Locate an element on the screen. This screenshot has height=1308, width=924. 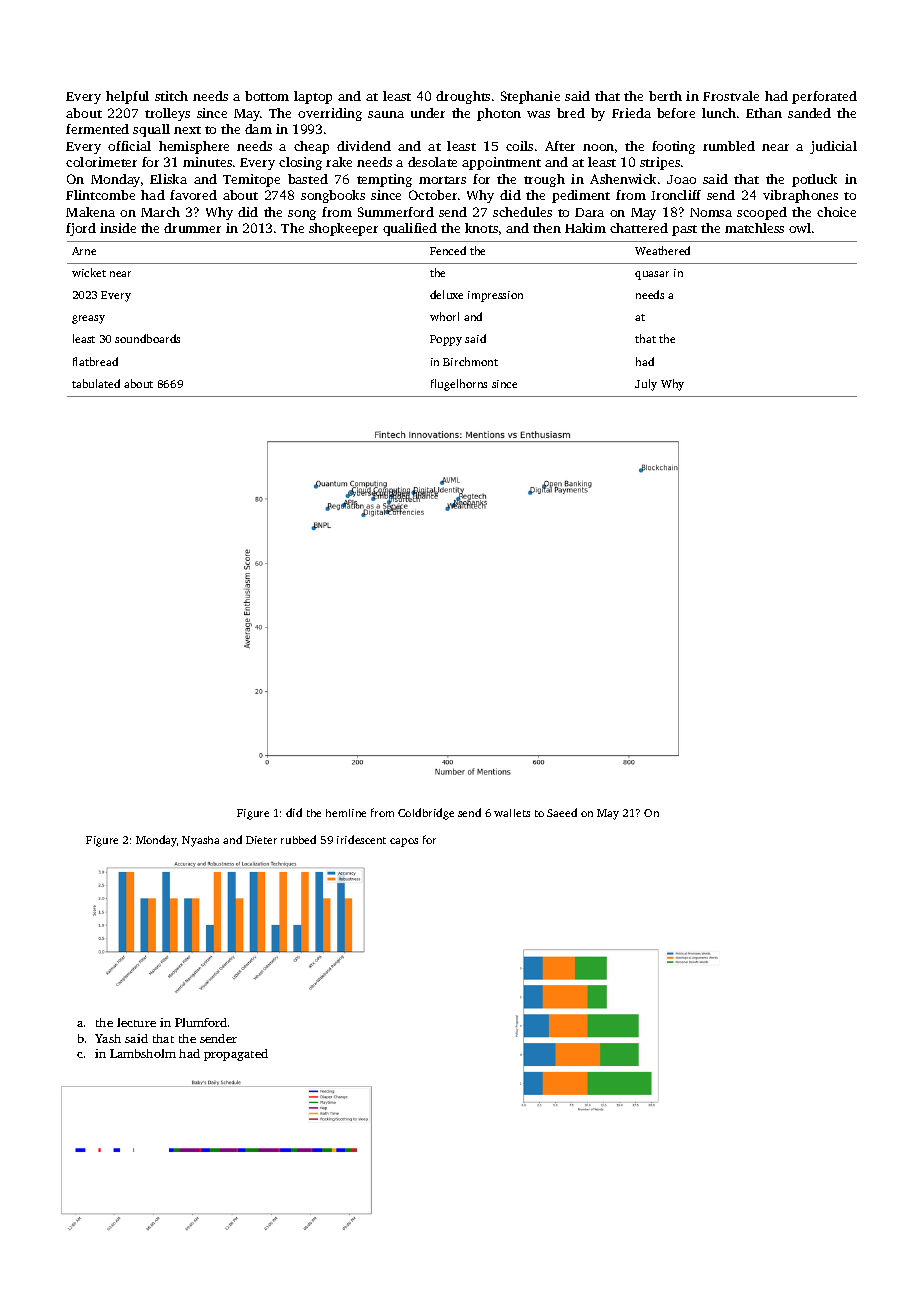
sauna is located at coordinates (386, 114).
